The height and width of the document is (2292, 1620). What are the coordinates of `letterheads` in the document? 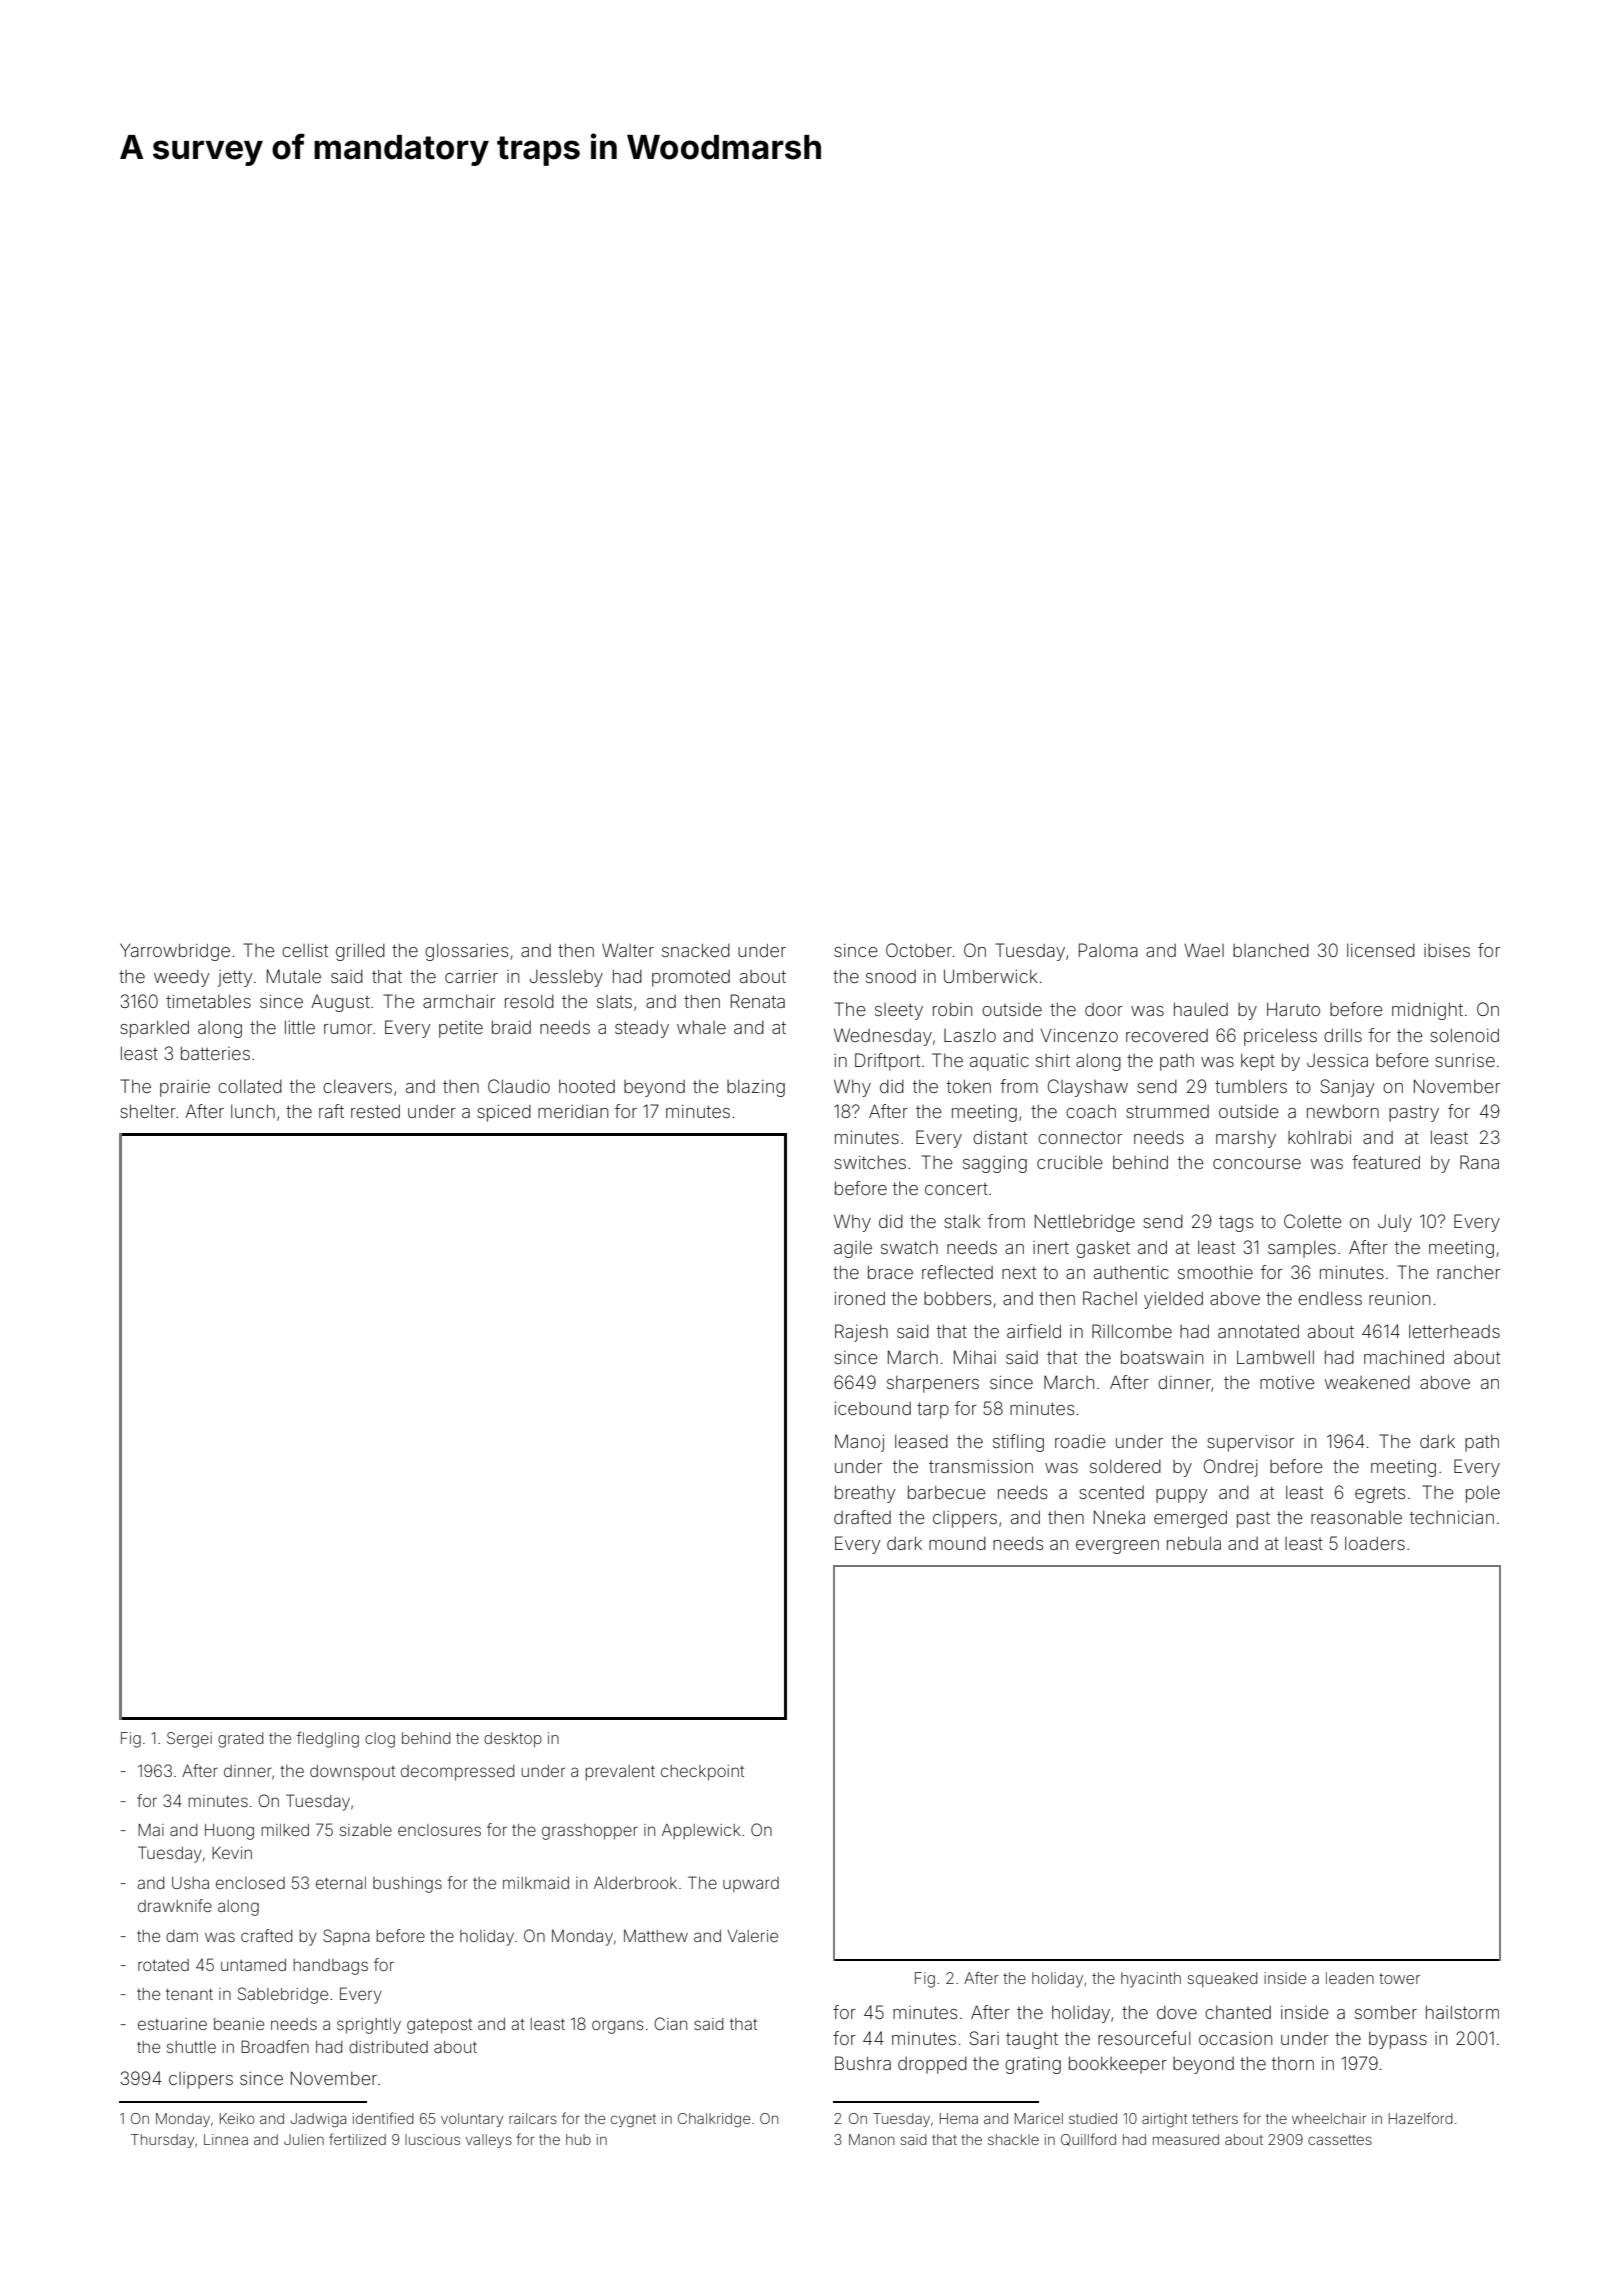 It's located at (1454, 1331).
